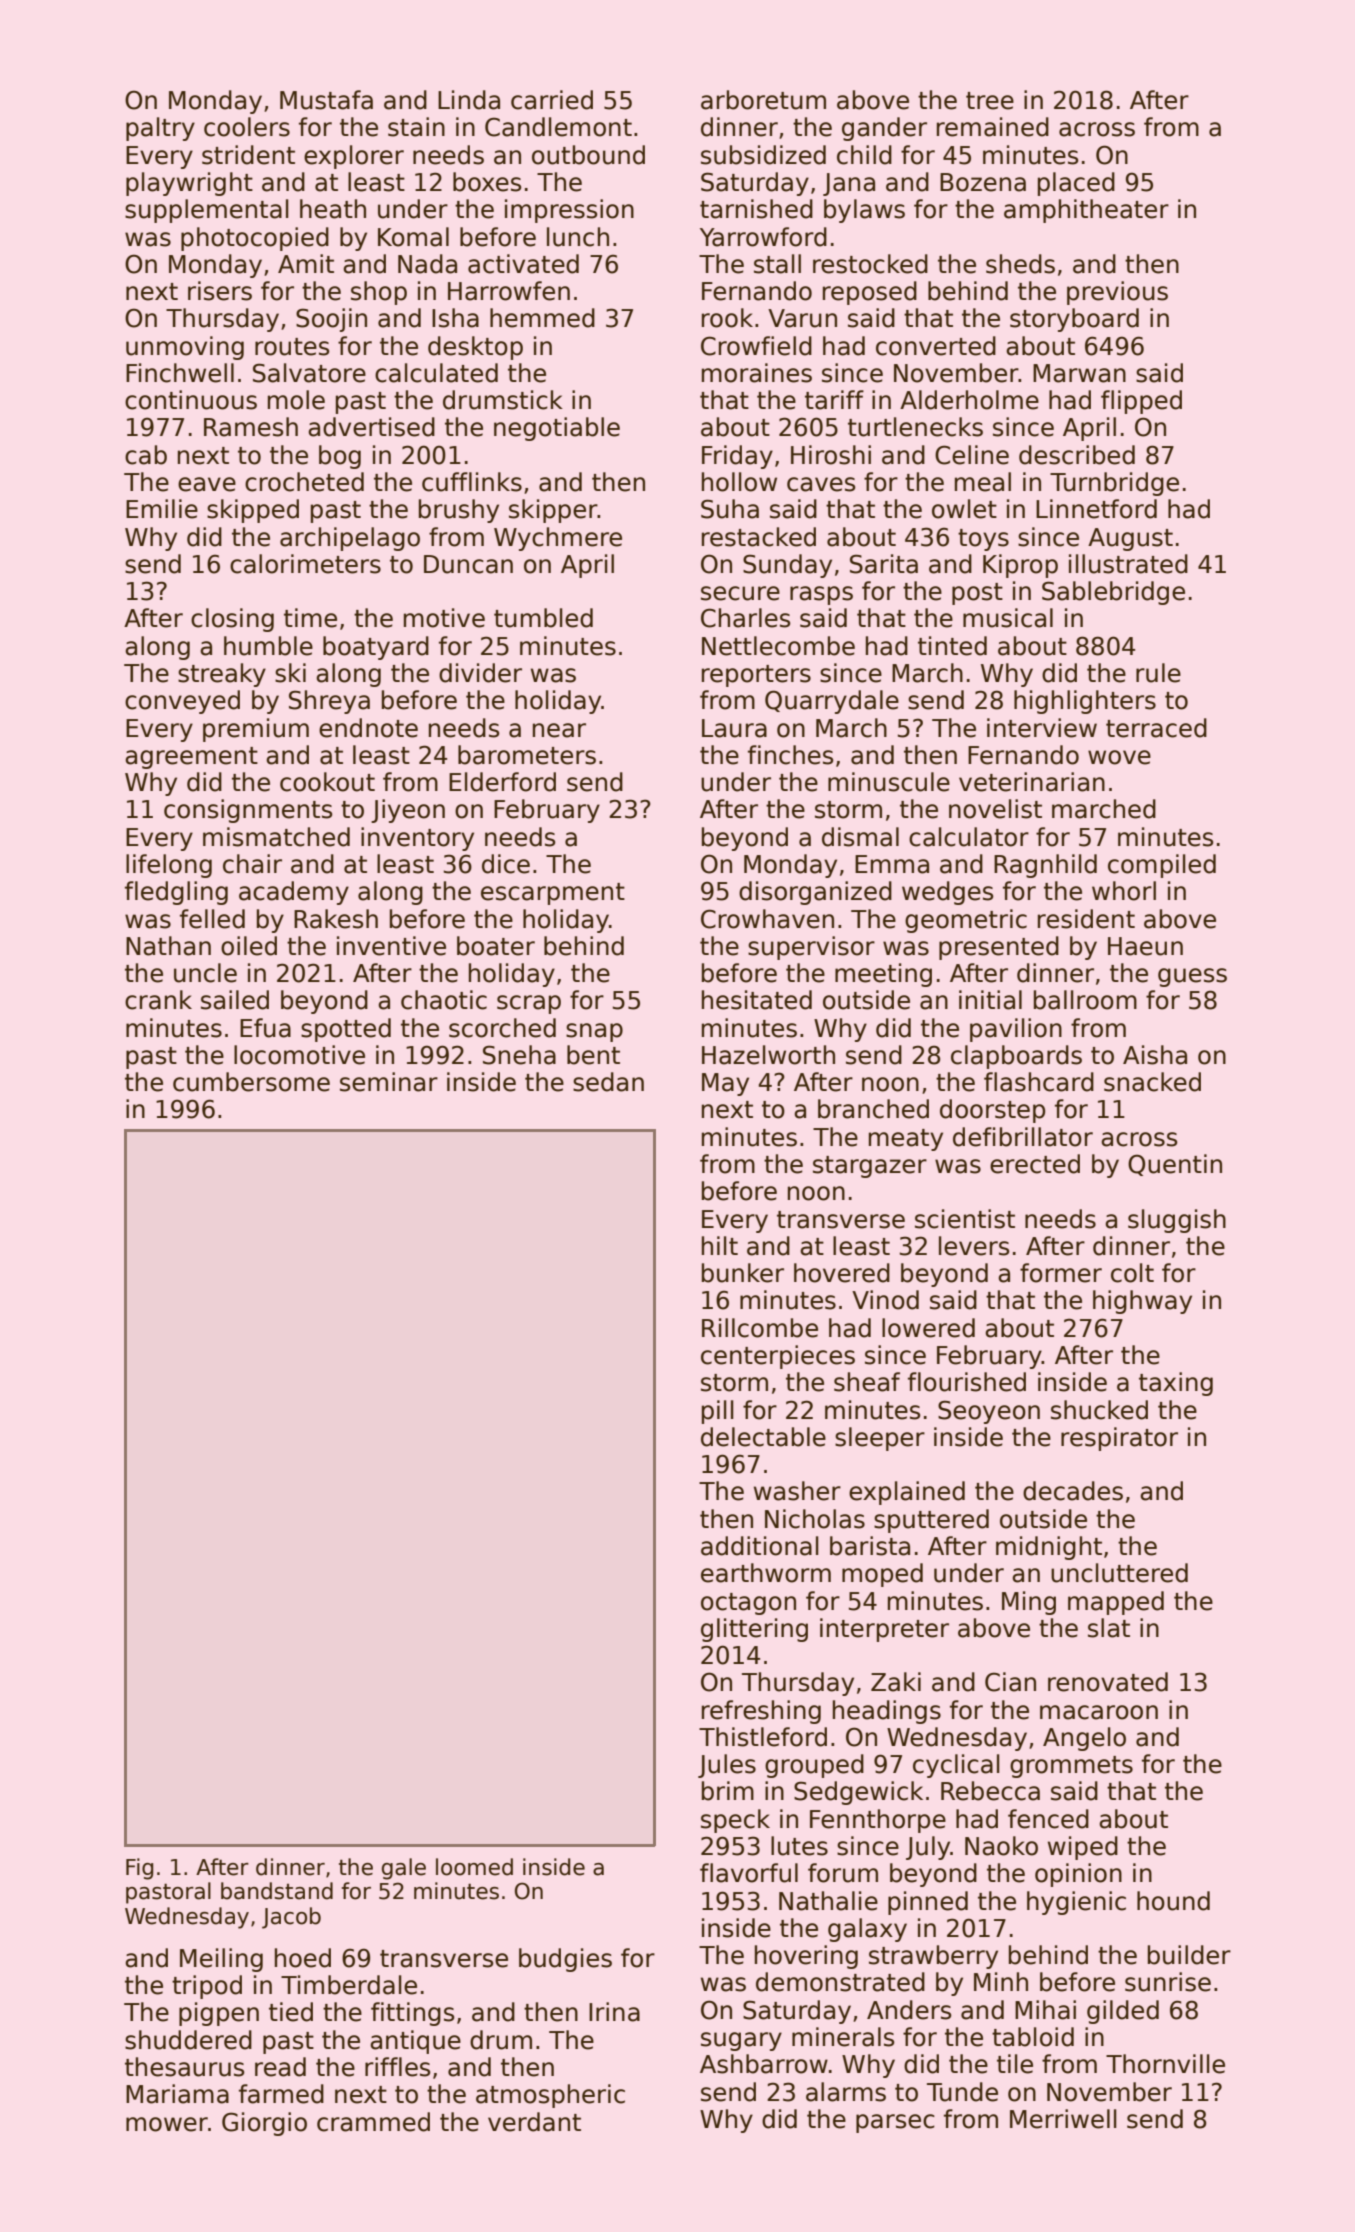  I want to click on former, so click(1061, 1273).
